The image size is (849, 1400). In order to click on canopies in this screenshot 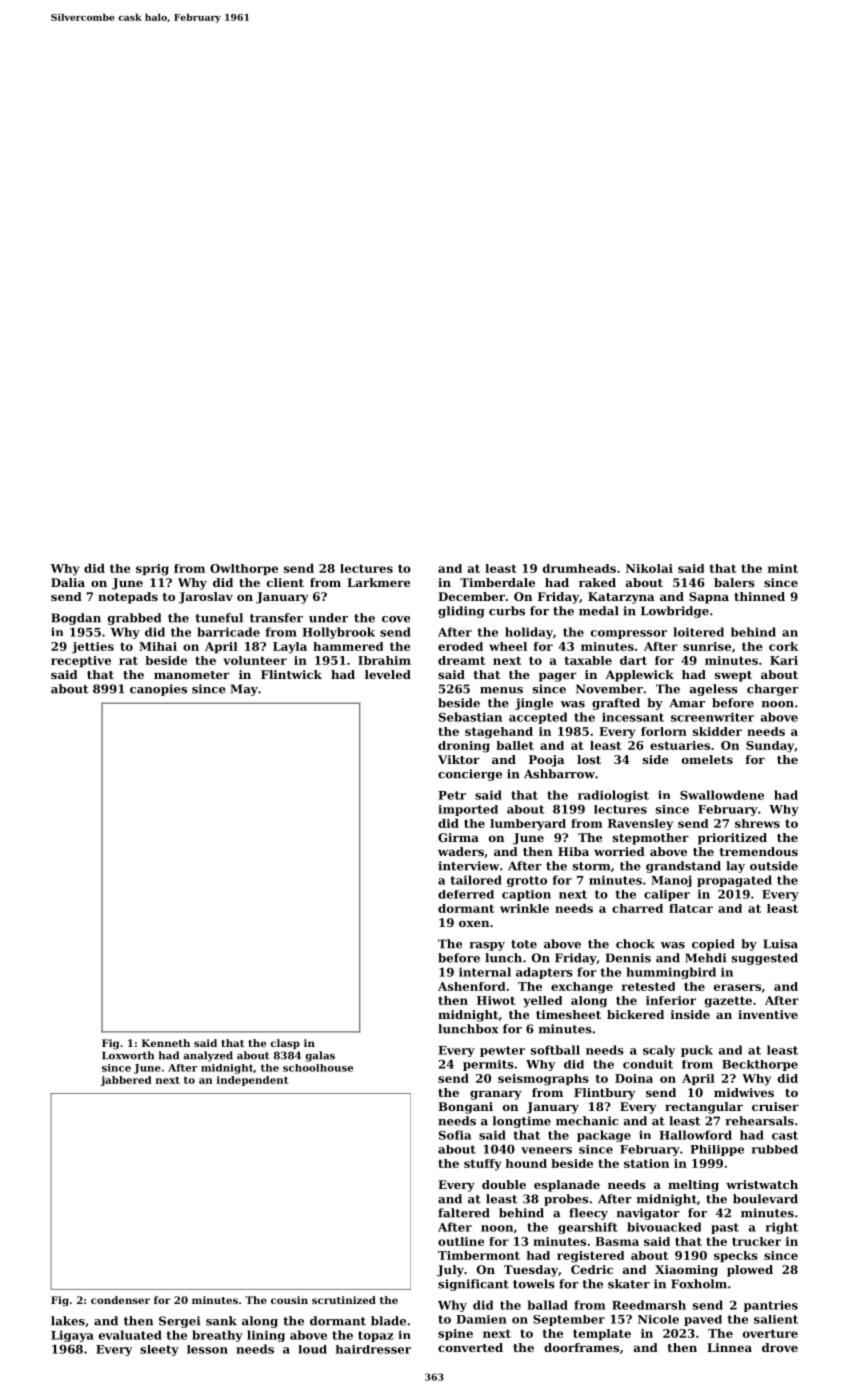, I will do `click(158, 690)`.
